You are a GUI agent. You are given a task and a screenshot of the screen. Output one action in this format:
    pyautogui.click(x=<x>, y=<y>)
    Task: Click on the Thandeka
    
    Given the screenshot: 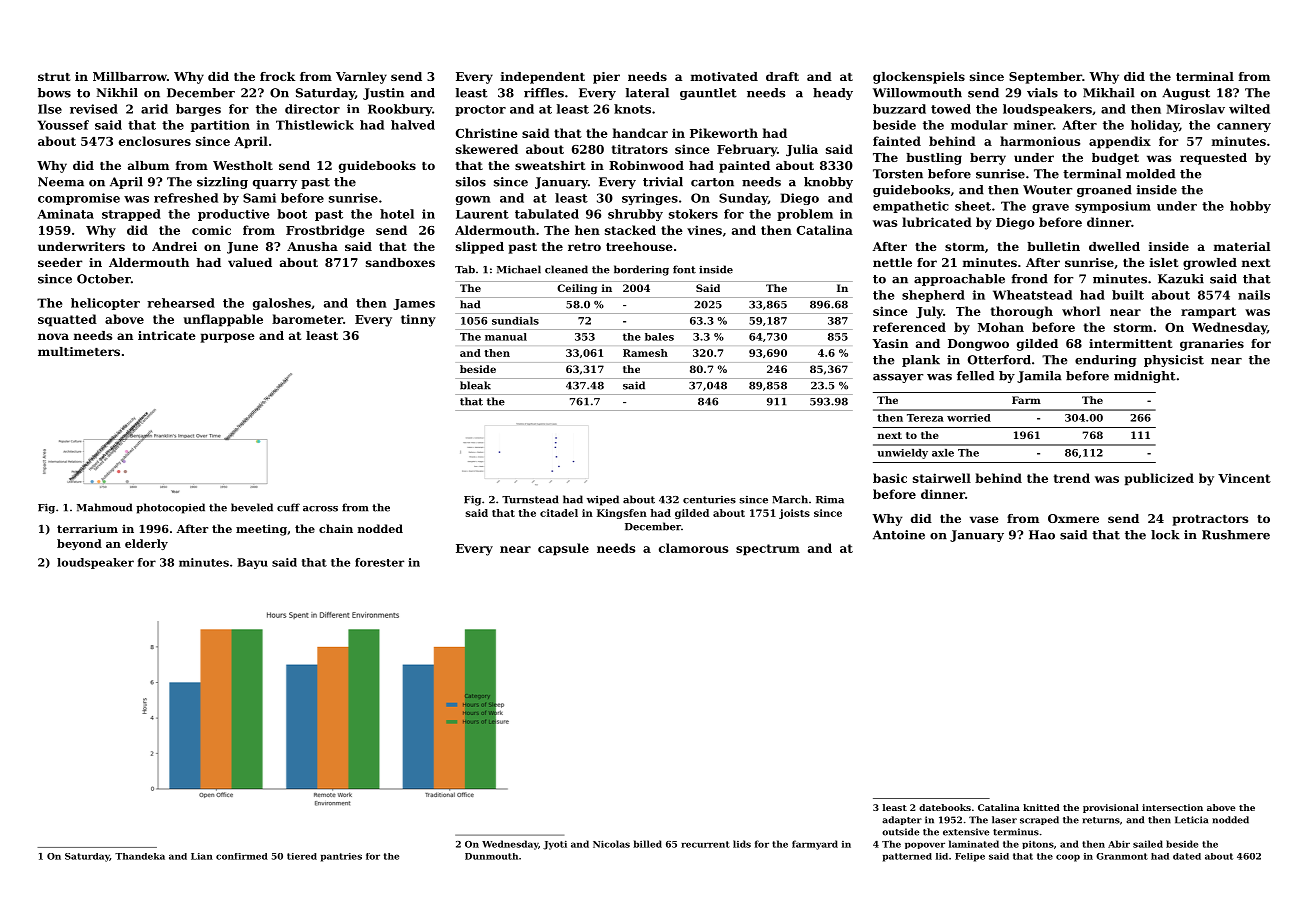 What is the action you would take?
    pyautogui.click(x=140, y=856)
